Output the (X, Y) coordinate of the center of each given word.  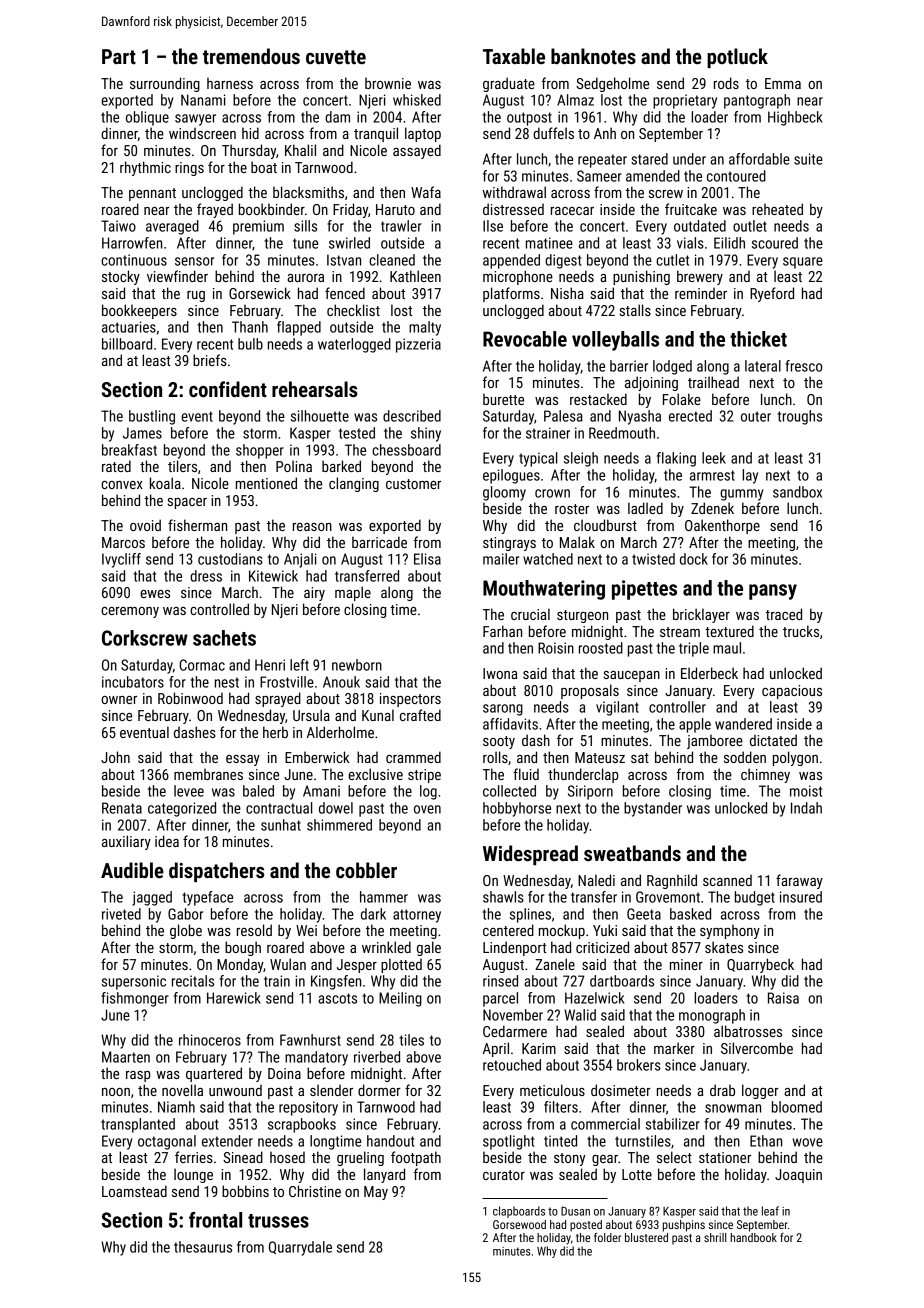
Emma (783, 83)
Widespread (530, 855)
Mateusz (600, 757)
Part (119, 56)
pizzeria (418, 345)
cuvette (336, 57)
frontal (215, 1220)
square (803, 263)
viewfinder (177, 276)
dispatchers (216, 872)
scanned (727, 880)
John (115, 757)
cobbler (366, 870)
